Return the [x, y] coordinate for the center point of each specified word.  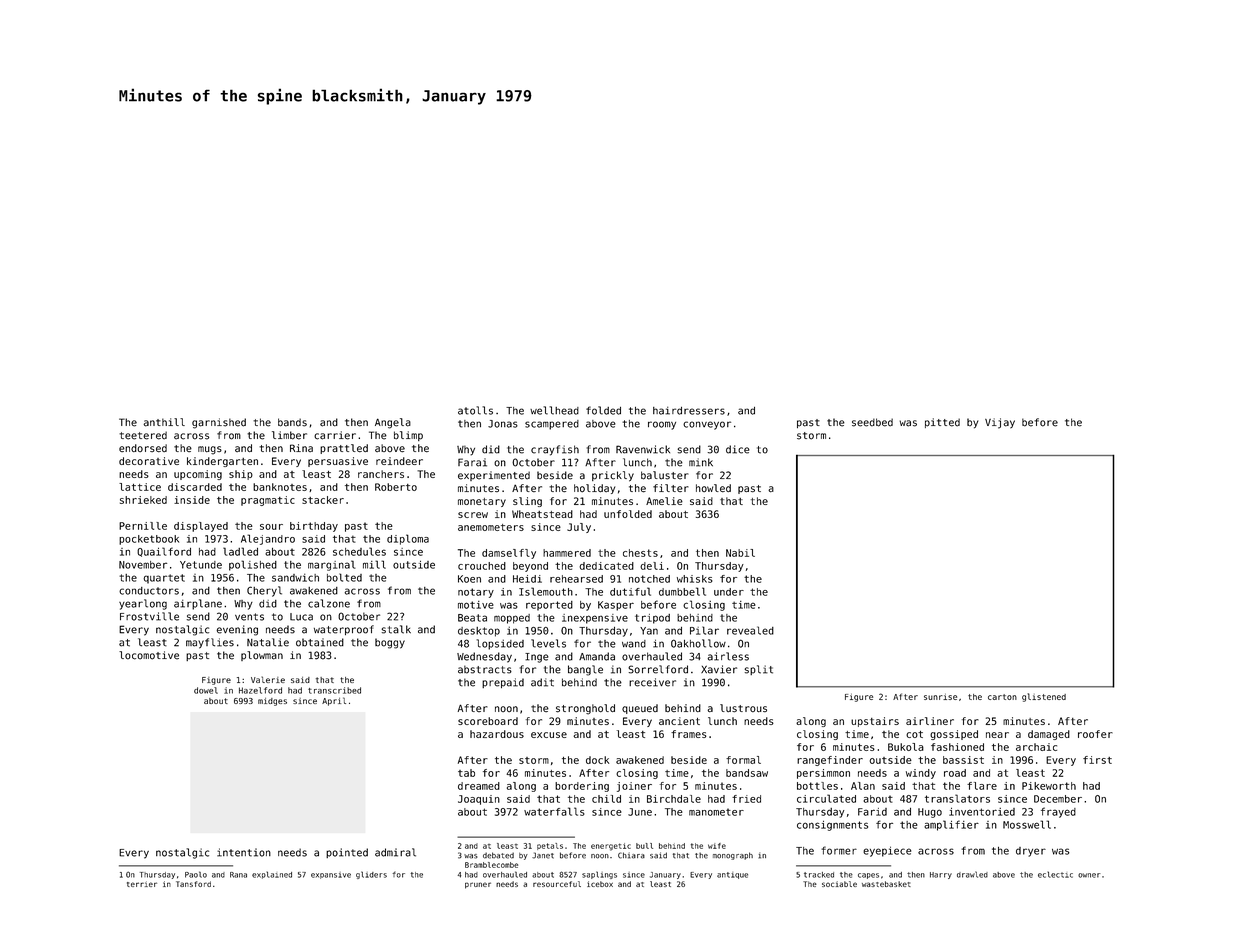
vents [249, 617]
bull [644, 846]
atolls [475, 410]
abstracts [485, 669]
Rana [238, 875]
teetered [143, 435]
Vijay [1000, 423]
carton [1002, 697]
